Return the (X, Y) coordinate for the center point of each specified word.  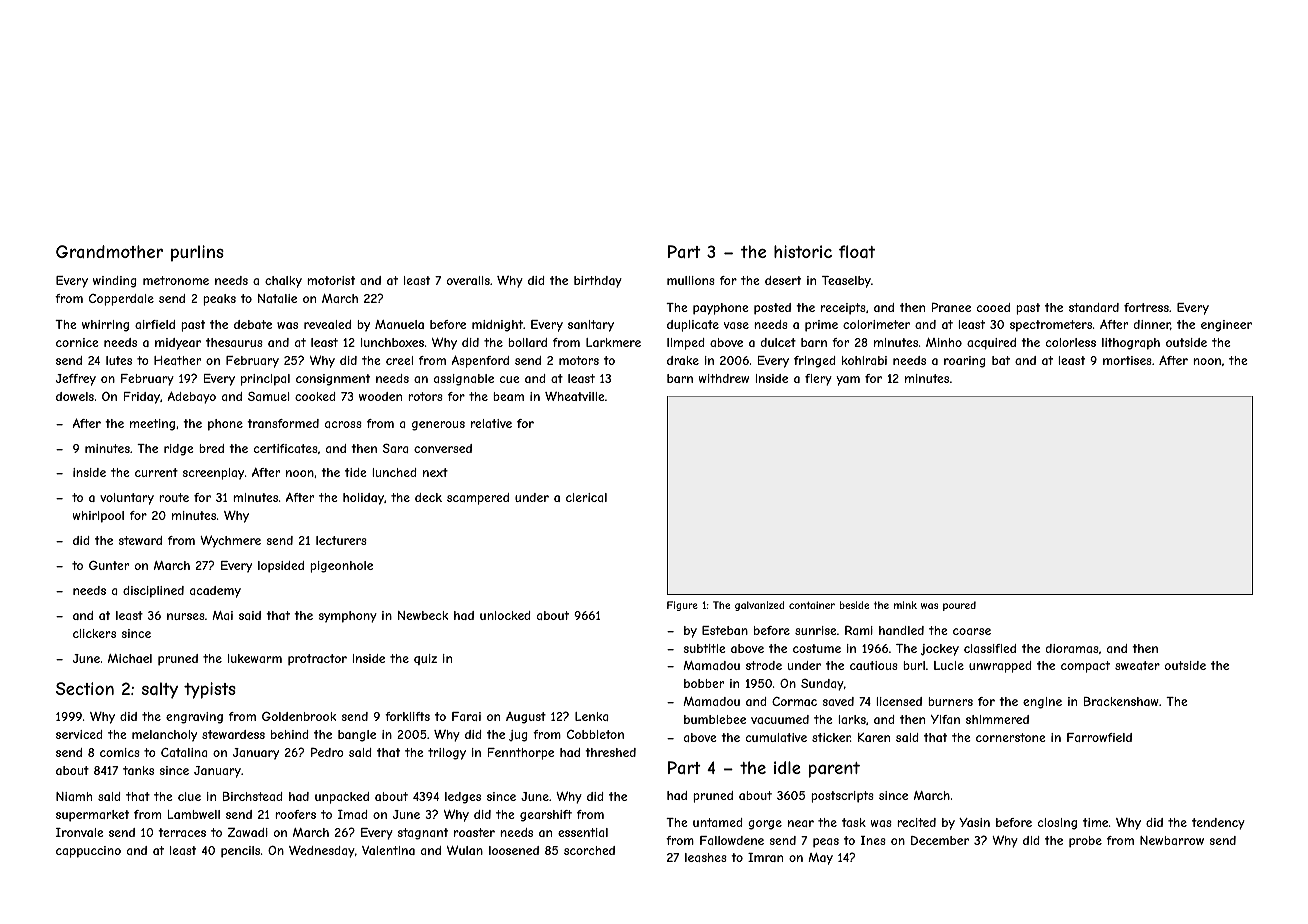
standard (1094, 307)
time (1095, 822)
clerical (586, 497)
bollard (527, 342)
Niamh (74, 796)
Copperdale (121, 300)
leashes (706, 857)
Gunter (109, 565)
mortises (1127, 360)
